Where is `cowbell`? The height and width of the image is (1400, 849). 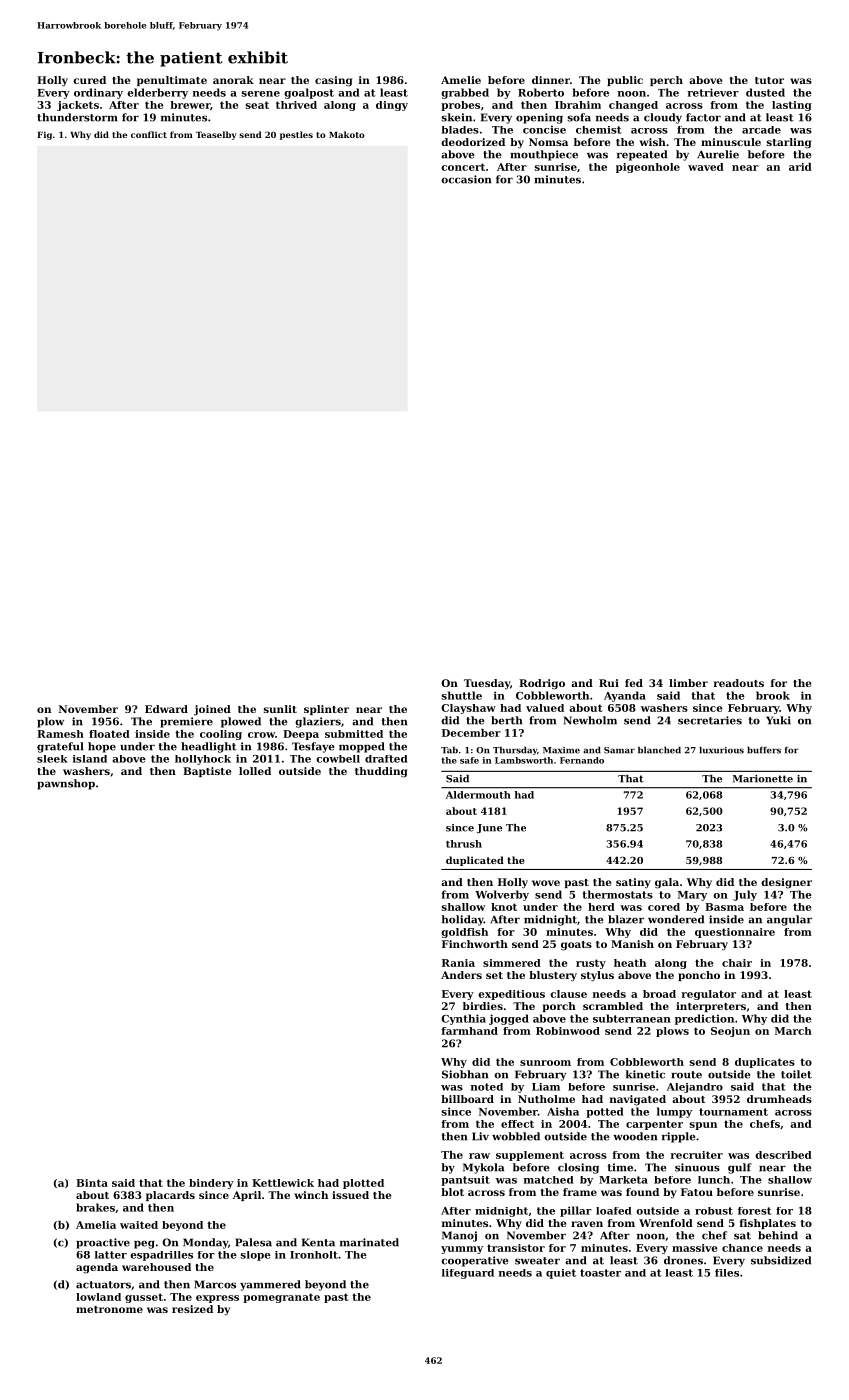 cowbell is located at coordinates (338, 759).
